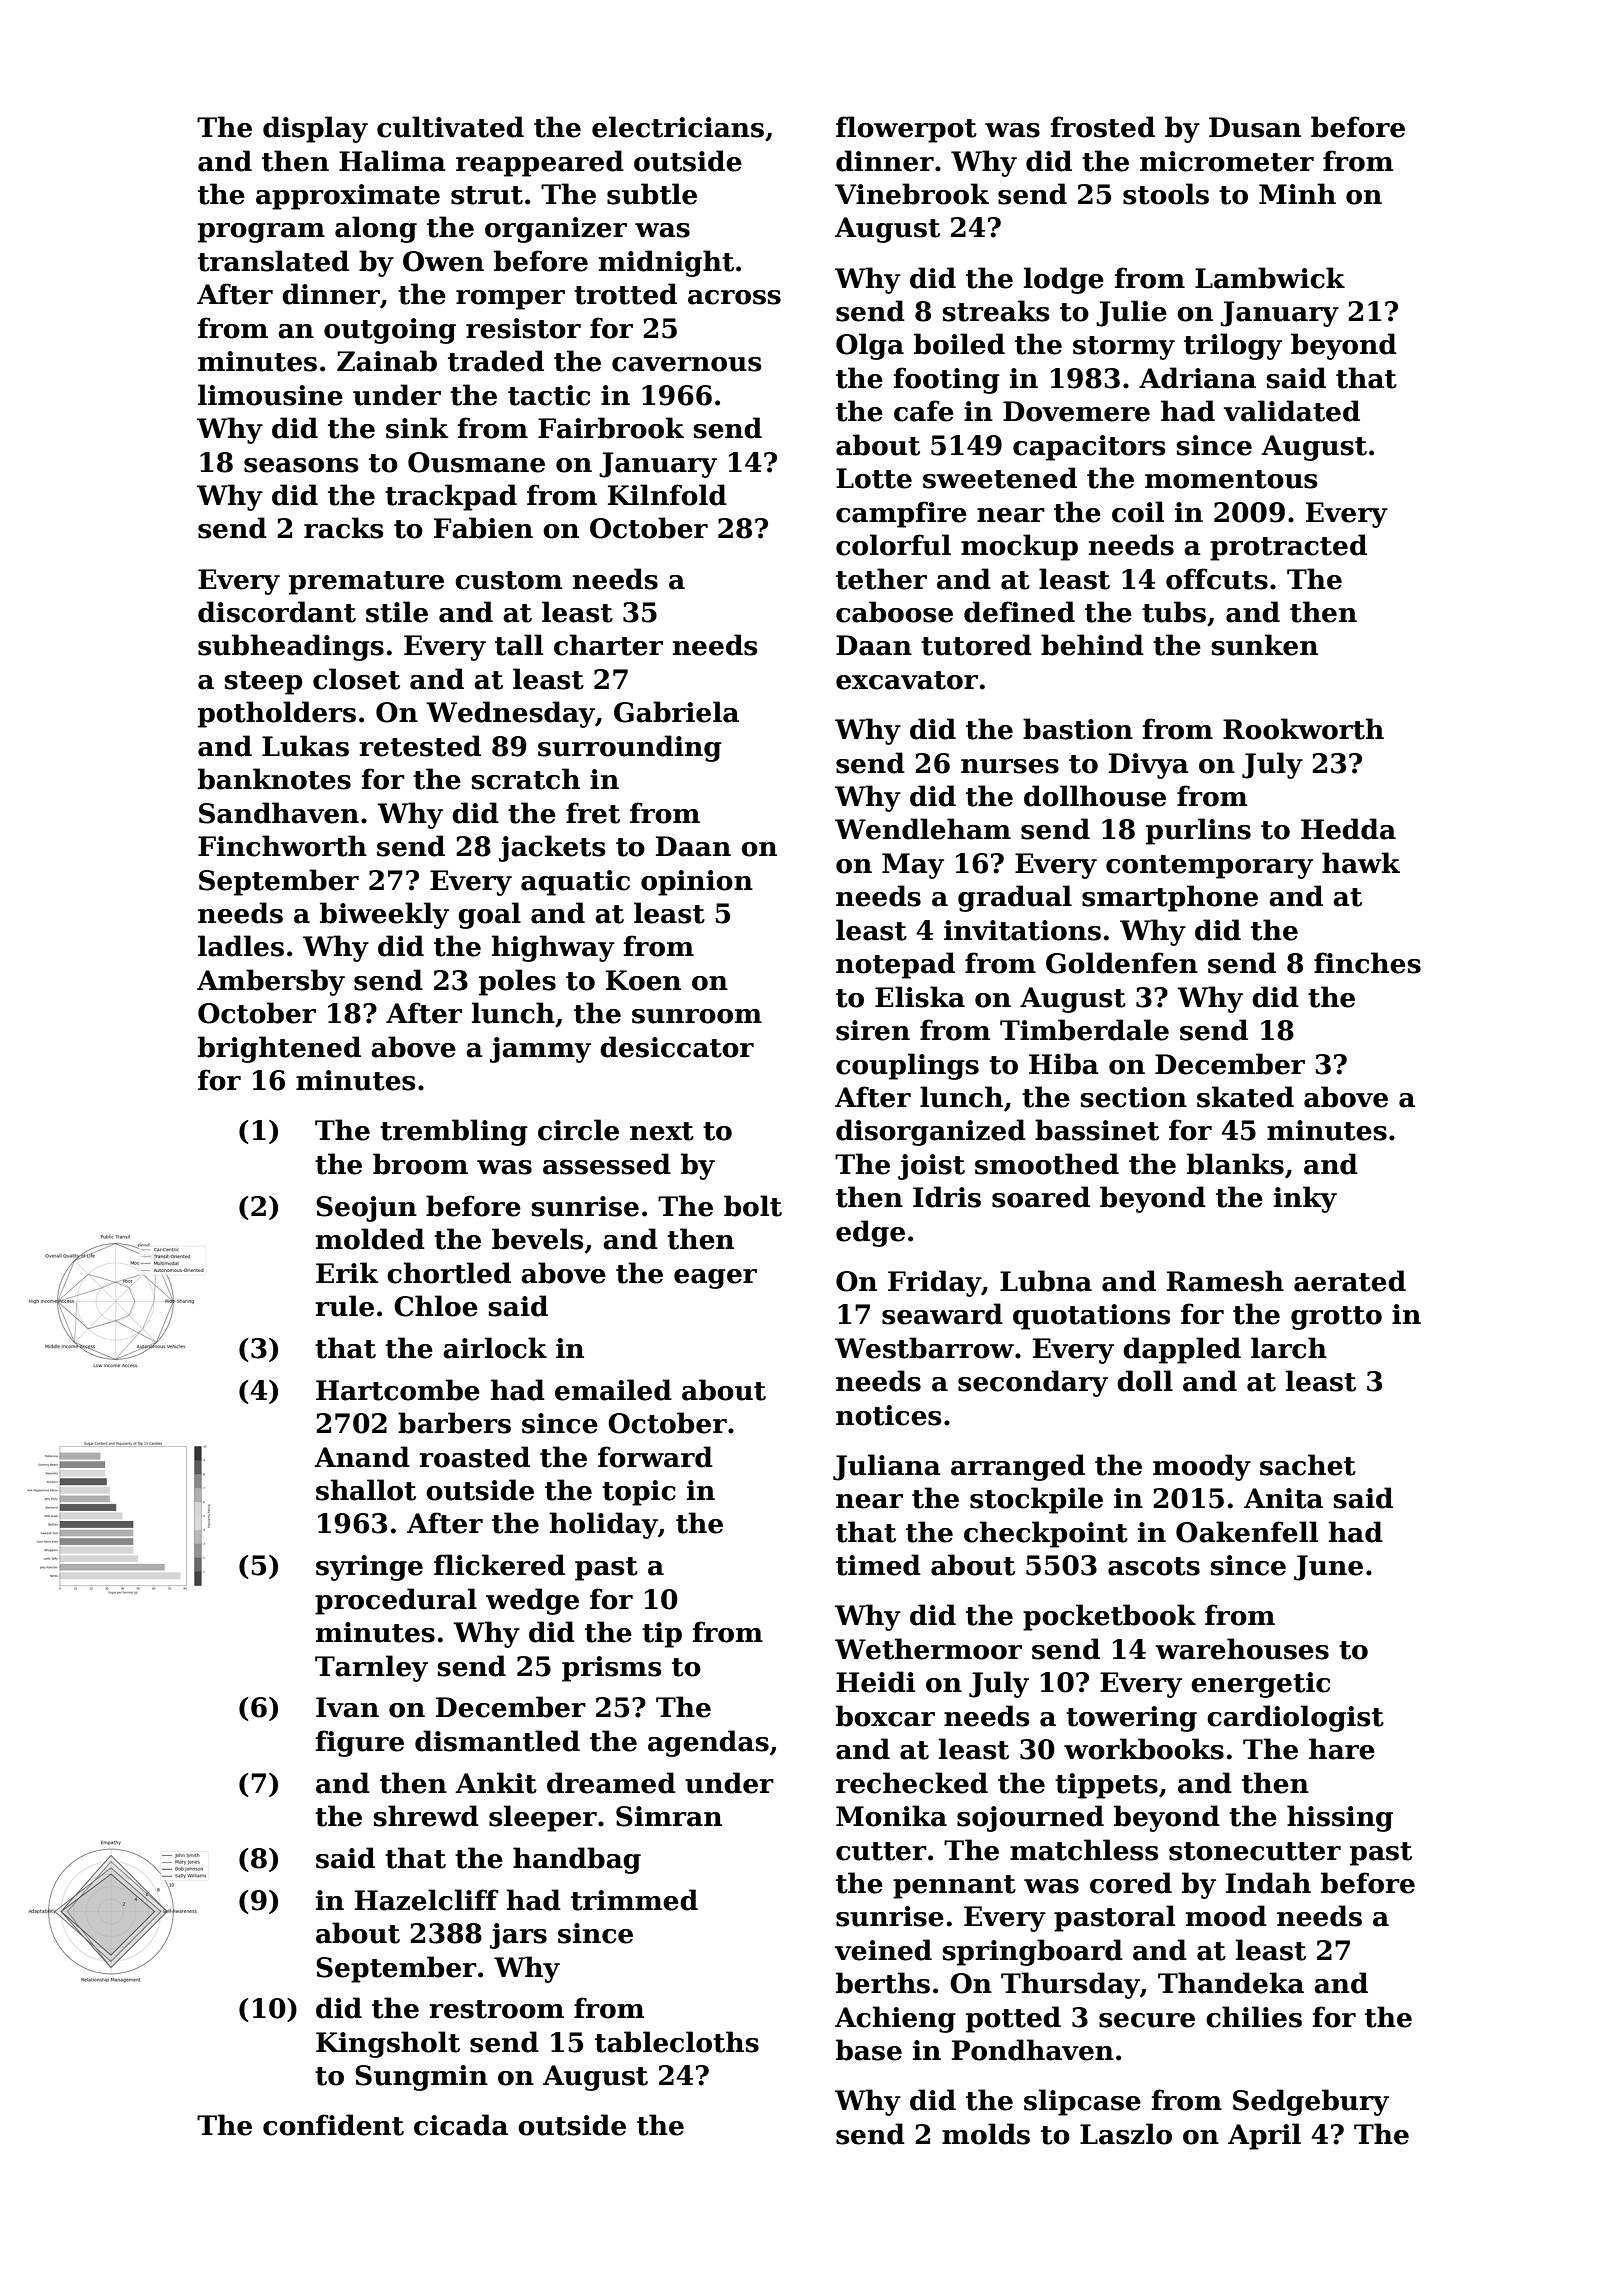 The height and width of the screenshot is (2292, 1620). What do you see at coordinates (1091, 1317) in the screenshot?
I see `quotations` at bounding box center [1091, 1317].
